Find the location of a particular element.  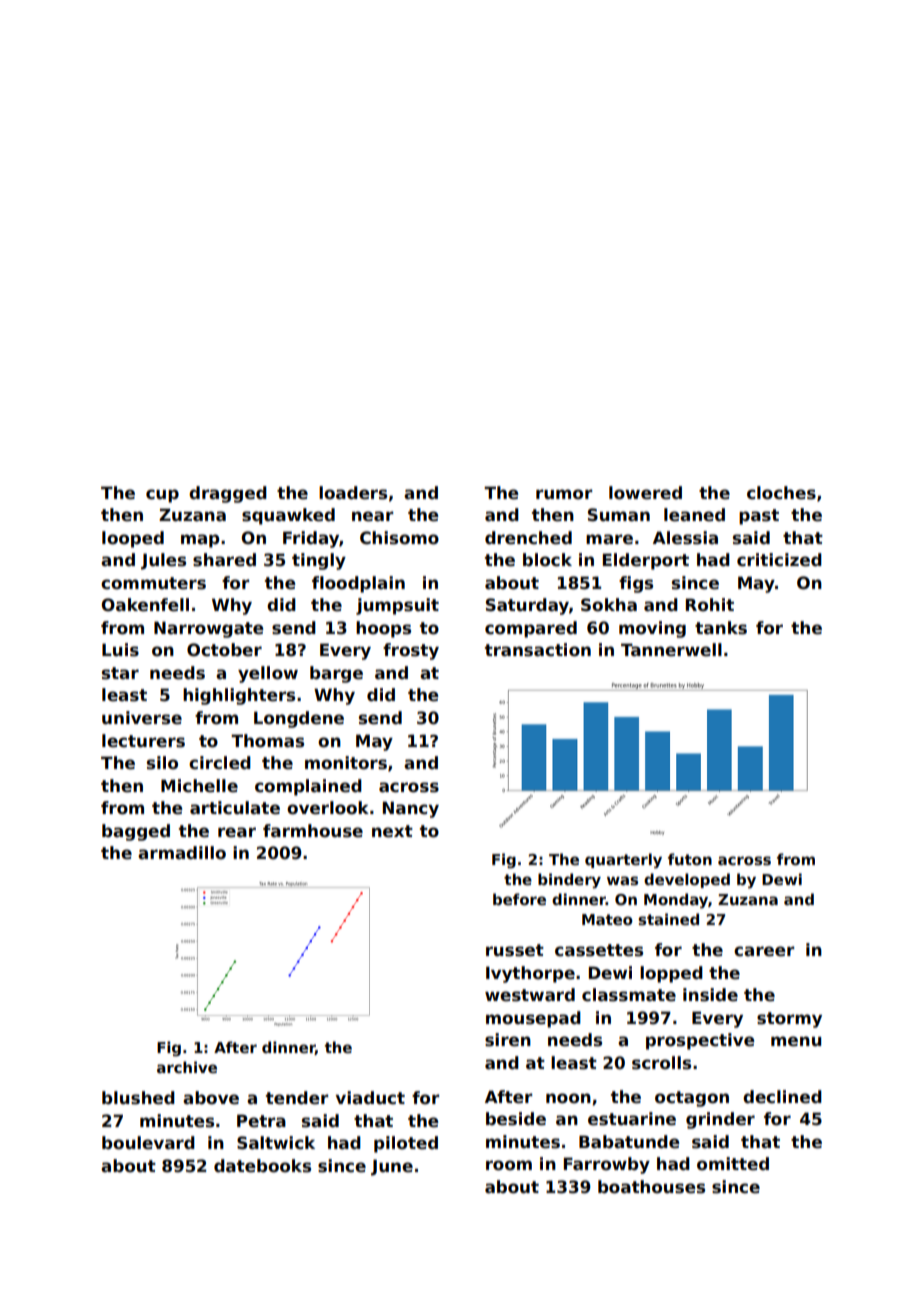

drenched is located at coordinates (528, 538).
